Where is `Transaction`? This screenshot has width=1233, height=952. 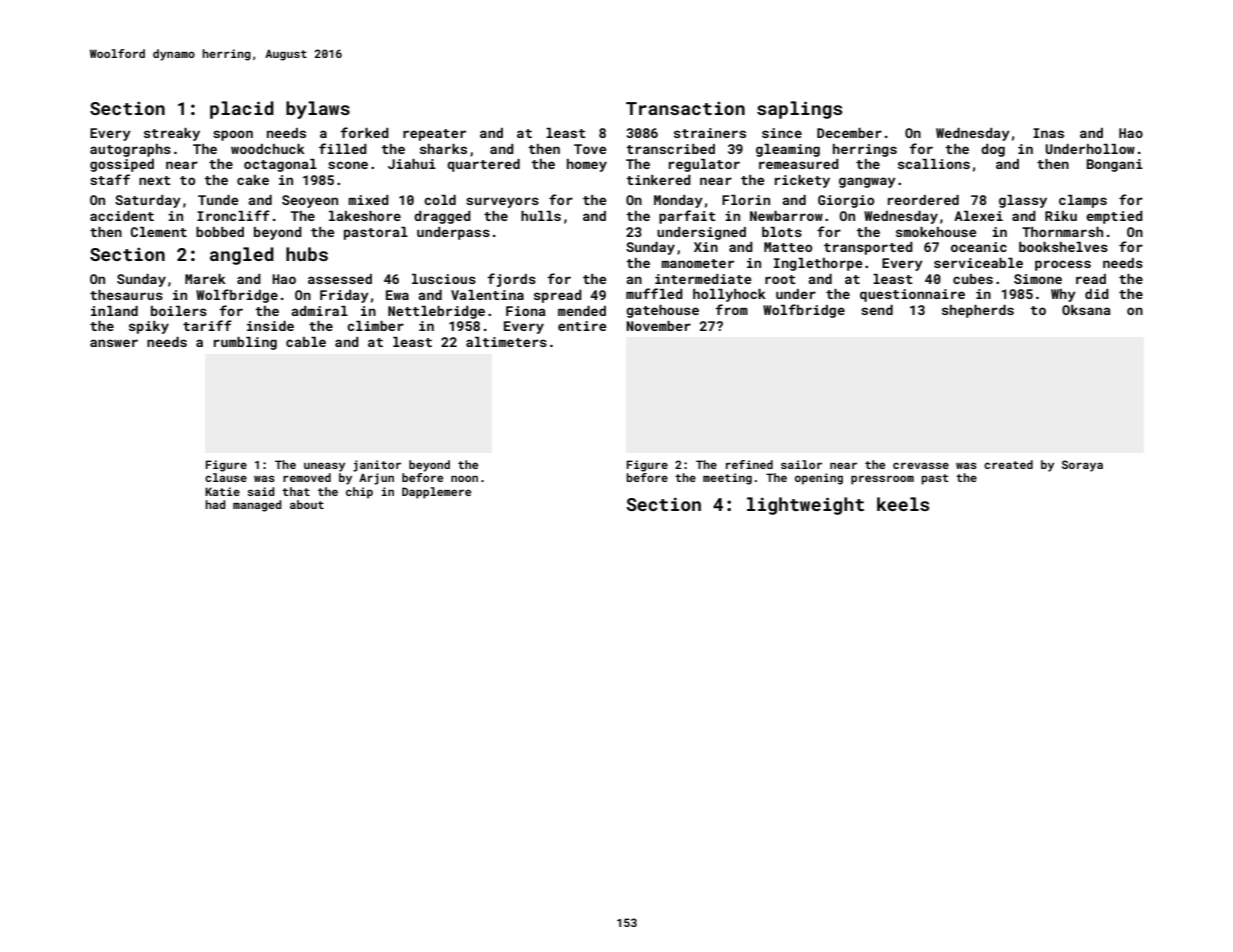 Transaction is located at coordinates (685, 108).
